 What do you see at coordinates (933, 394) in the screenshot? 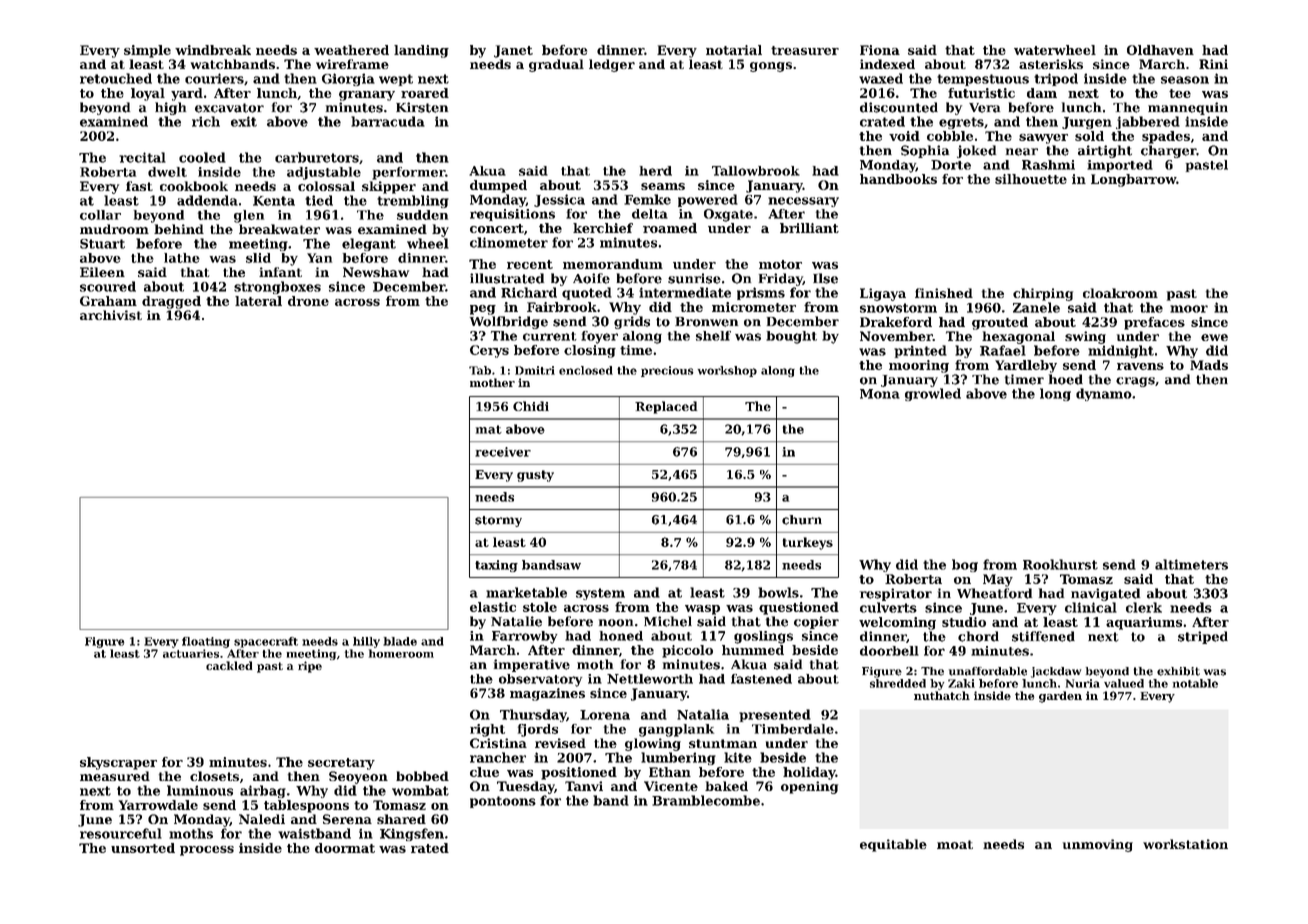
I see `growled` at bounding box center [933, 394].
